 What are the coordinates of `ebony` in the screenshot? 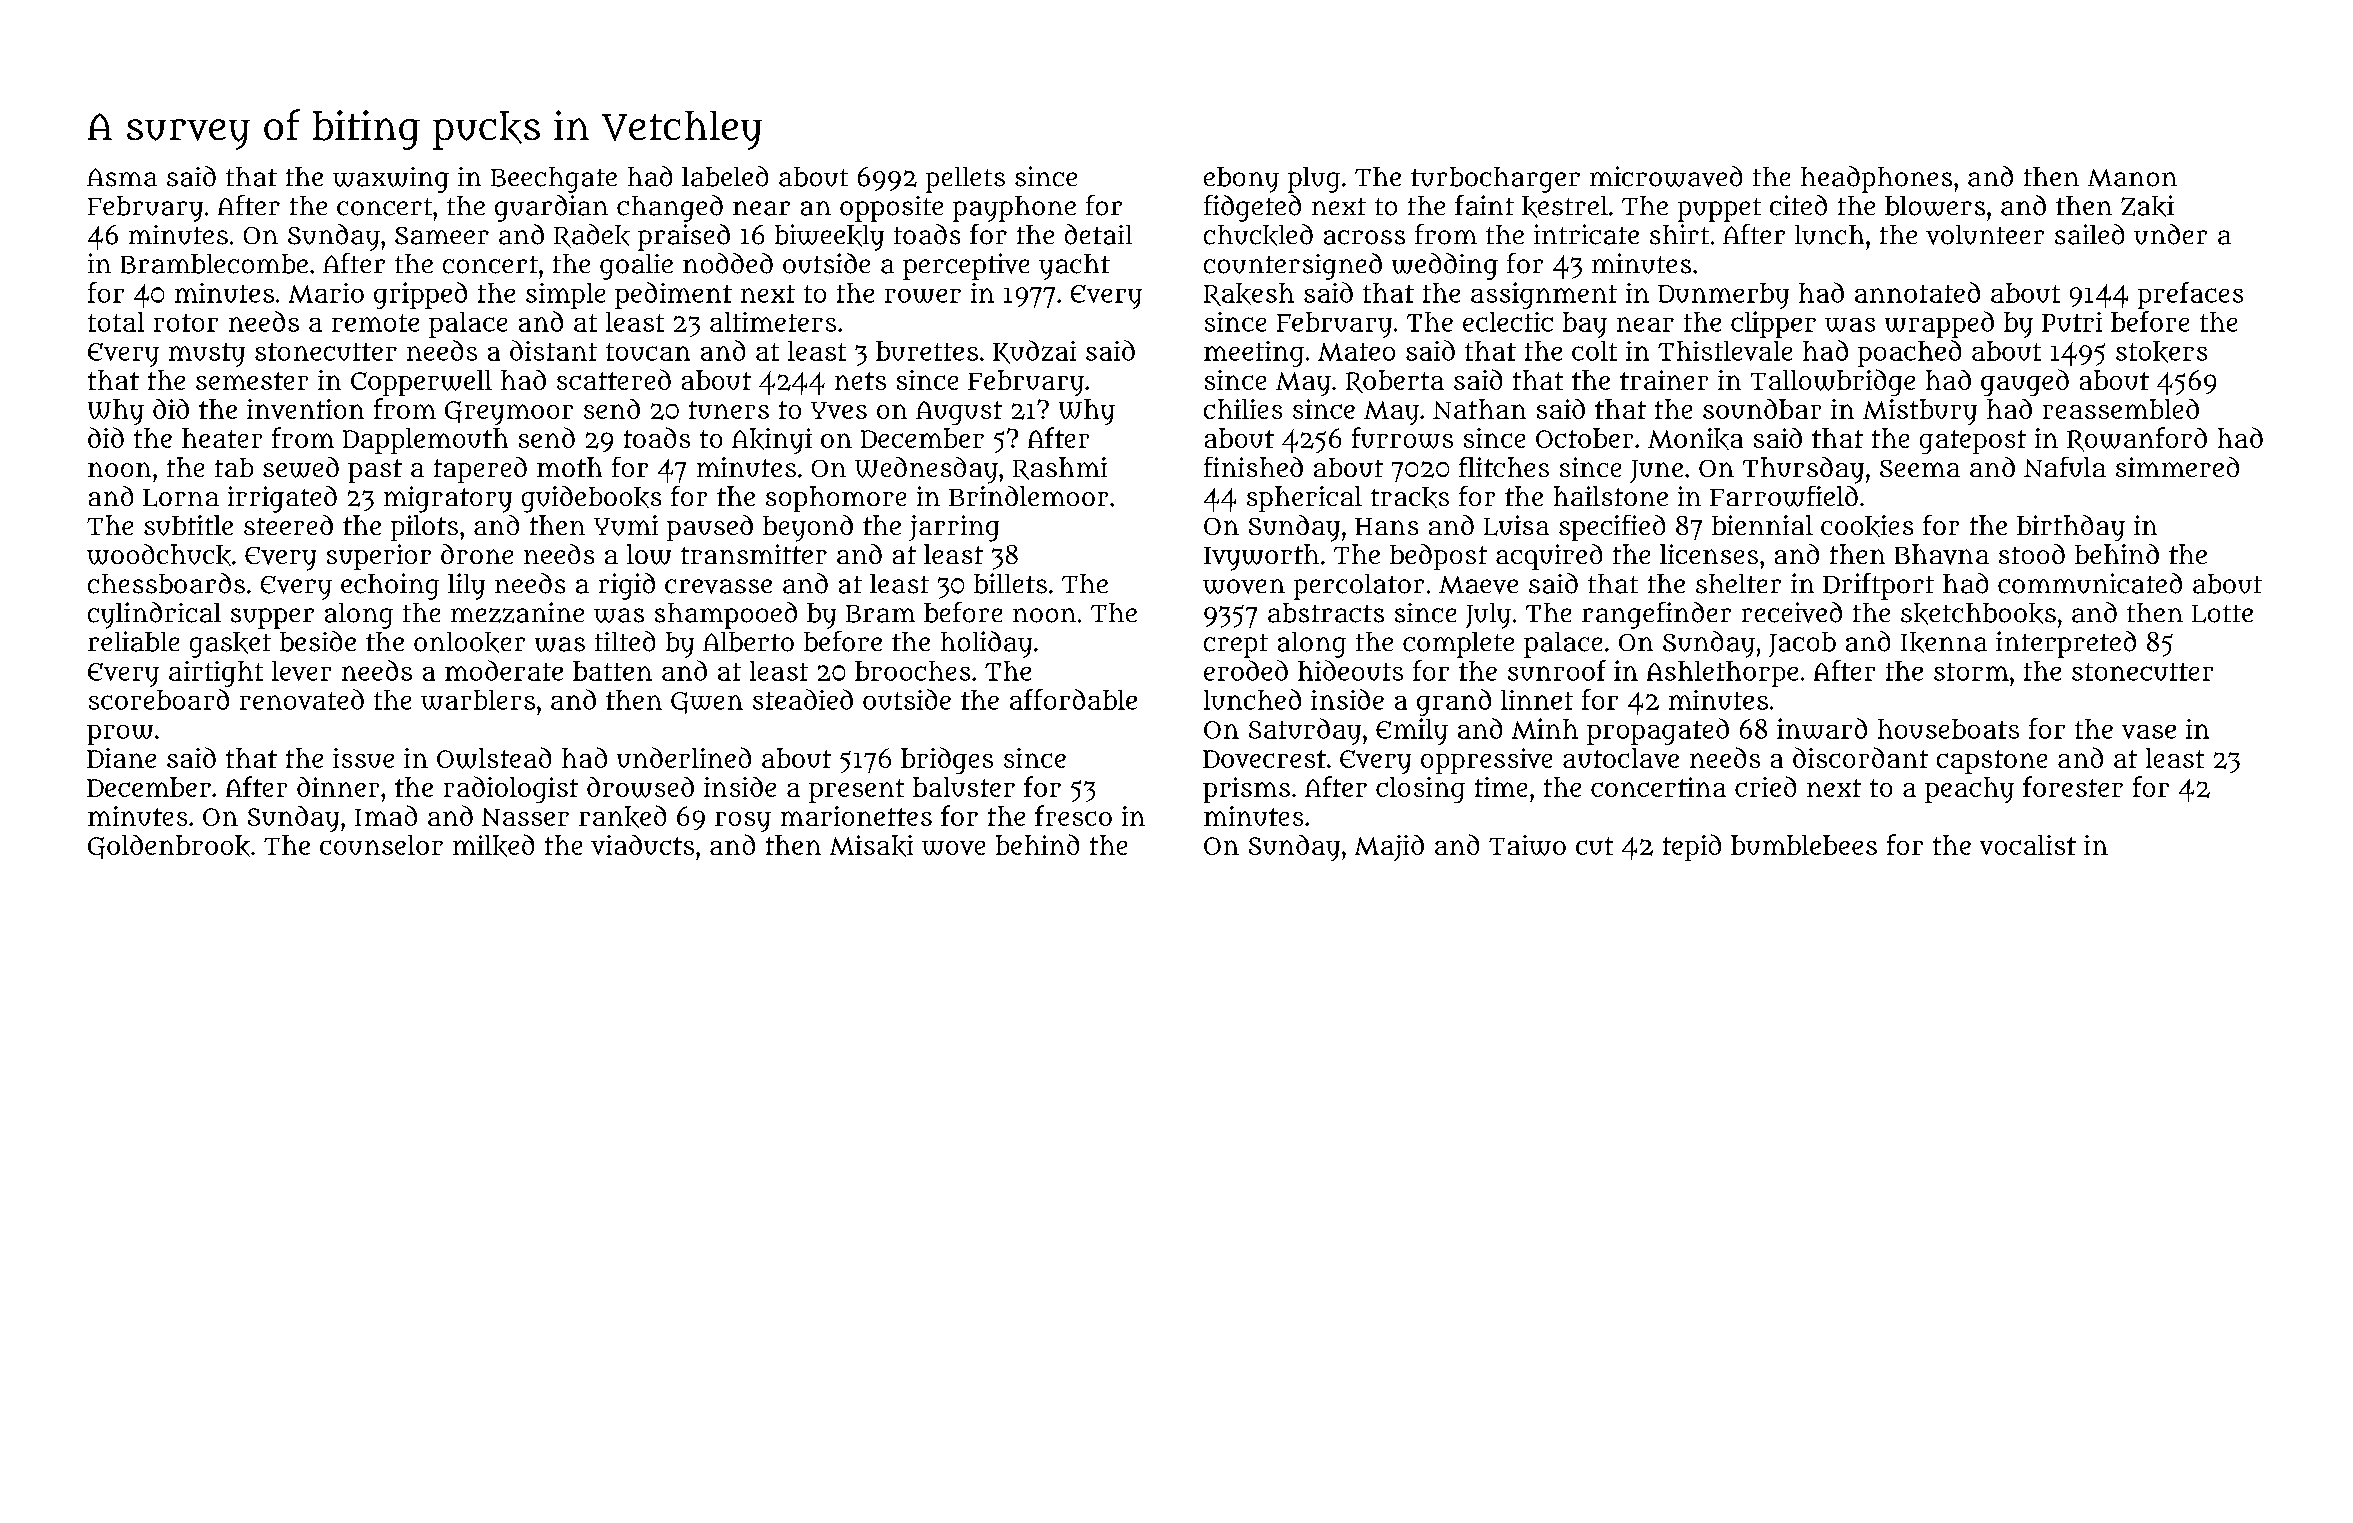 It's located at (1241, 180).
